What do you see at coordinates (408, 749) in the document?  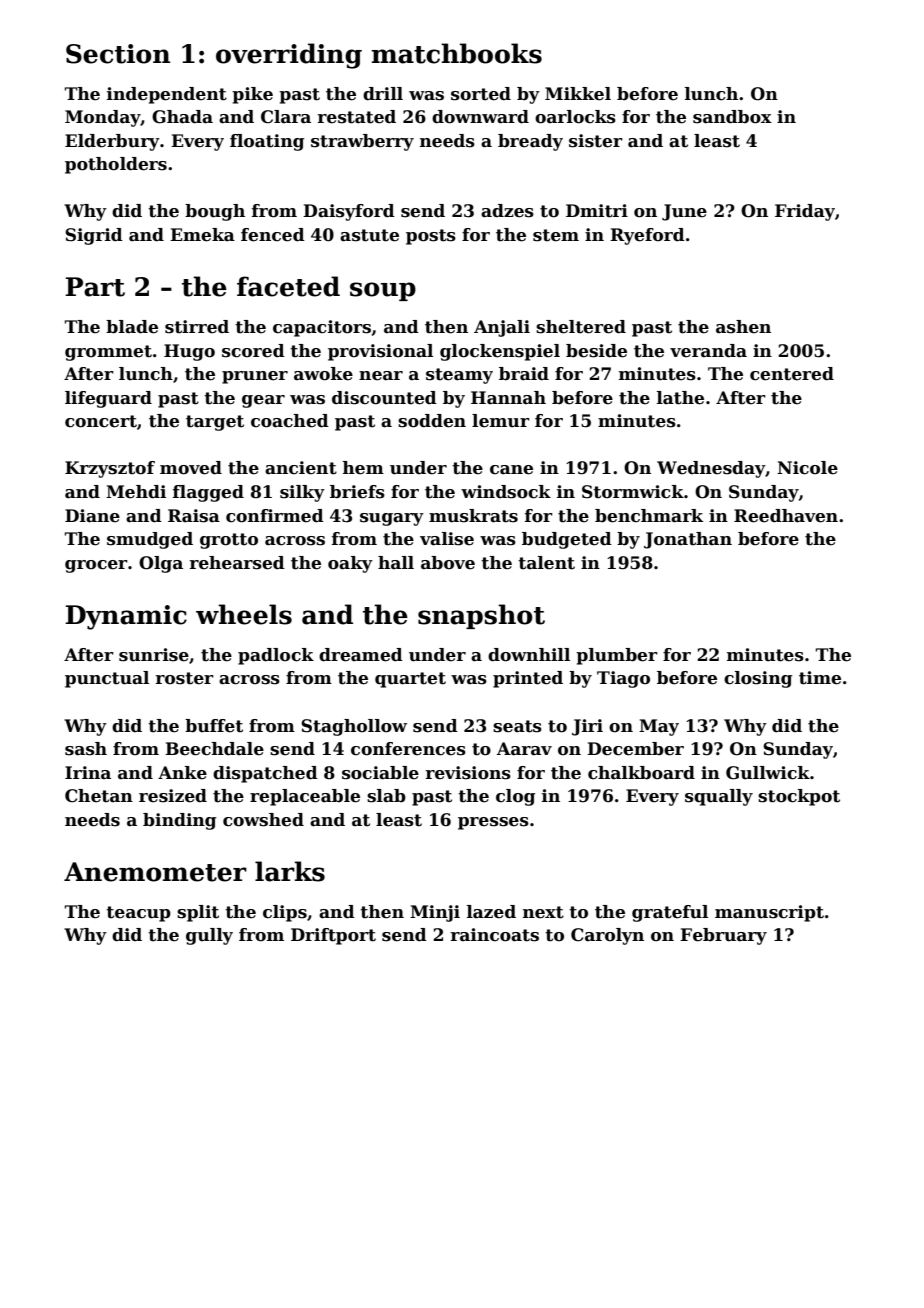 I see `conferences` at bounding box center [408, 749].
